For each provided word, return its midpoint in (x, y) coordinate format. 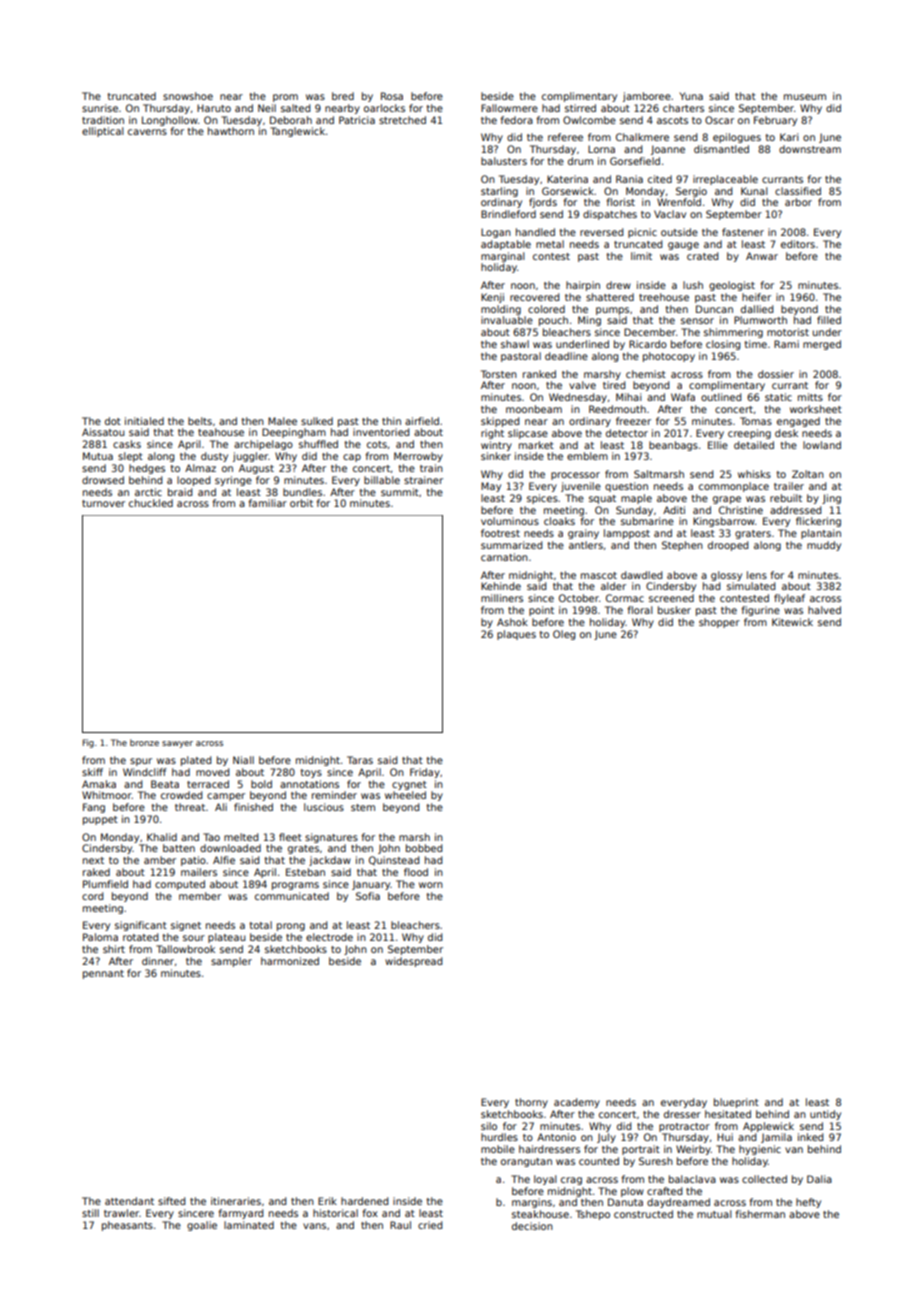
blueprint (736, 1103)
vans (314, 1226)
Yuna (691, 96)
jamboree (647, 97)
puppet (100, 820)
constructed (643, 1214)
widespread (413, 962)
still (90, 1213)
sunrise (100, 108)
